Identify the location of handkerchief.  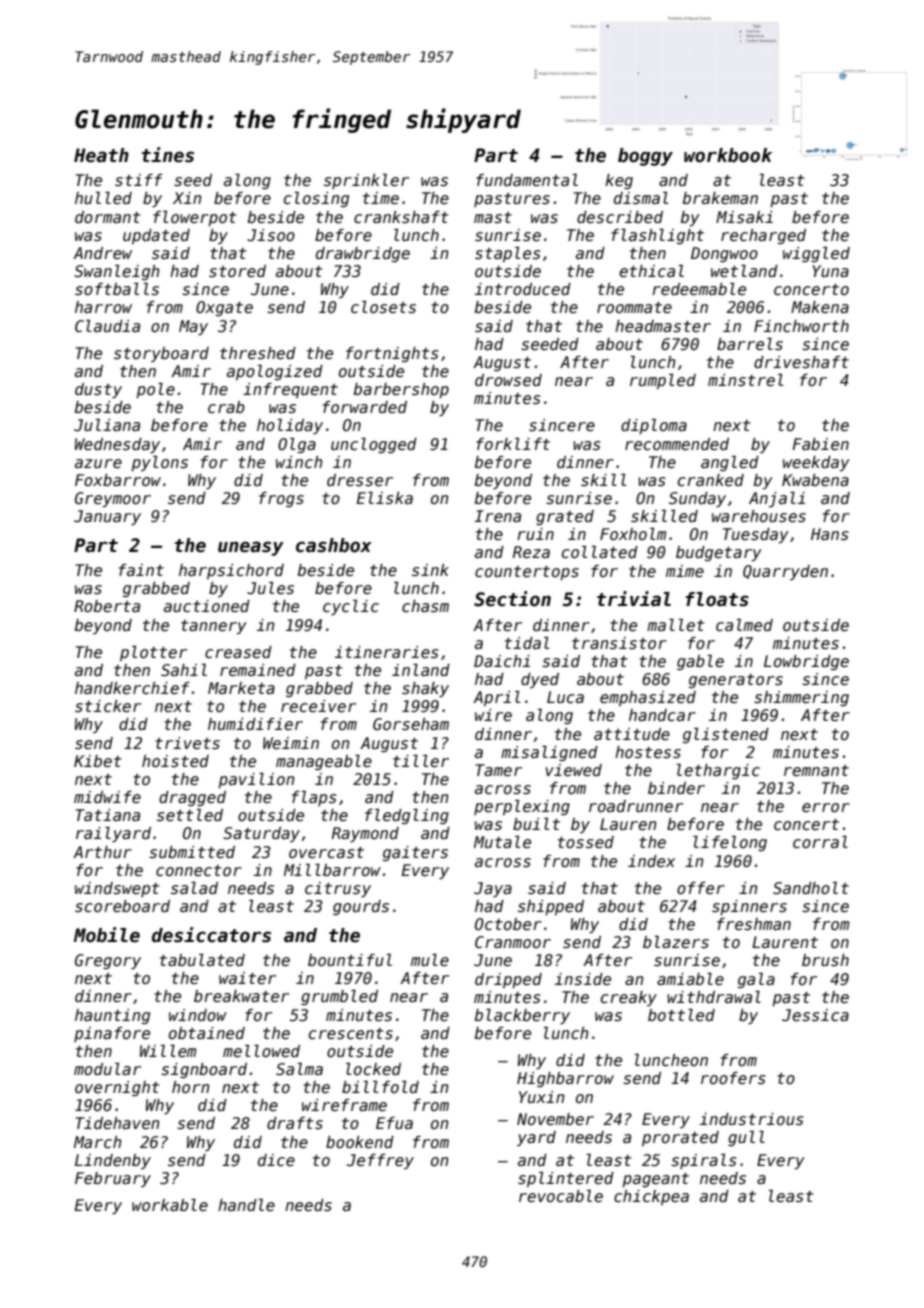
(132, 688).
